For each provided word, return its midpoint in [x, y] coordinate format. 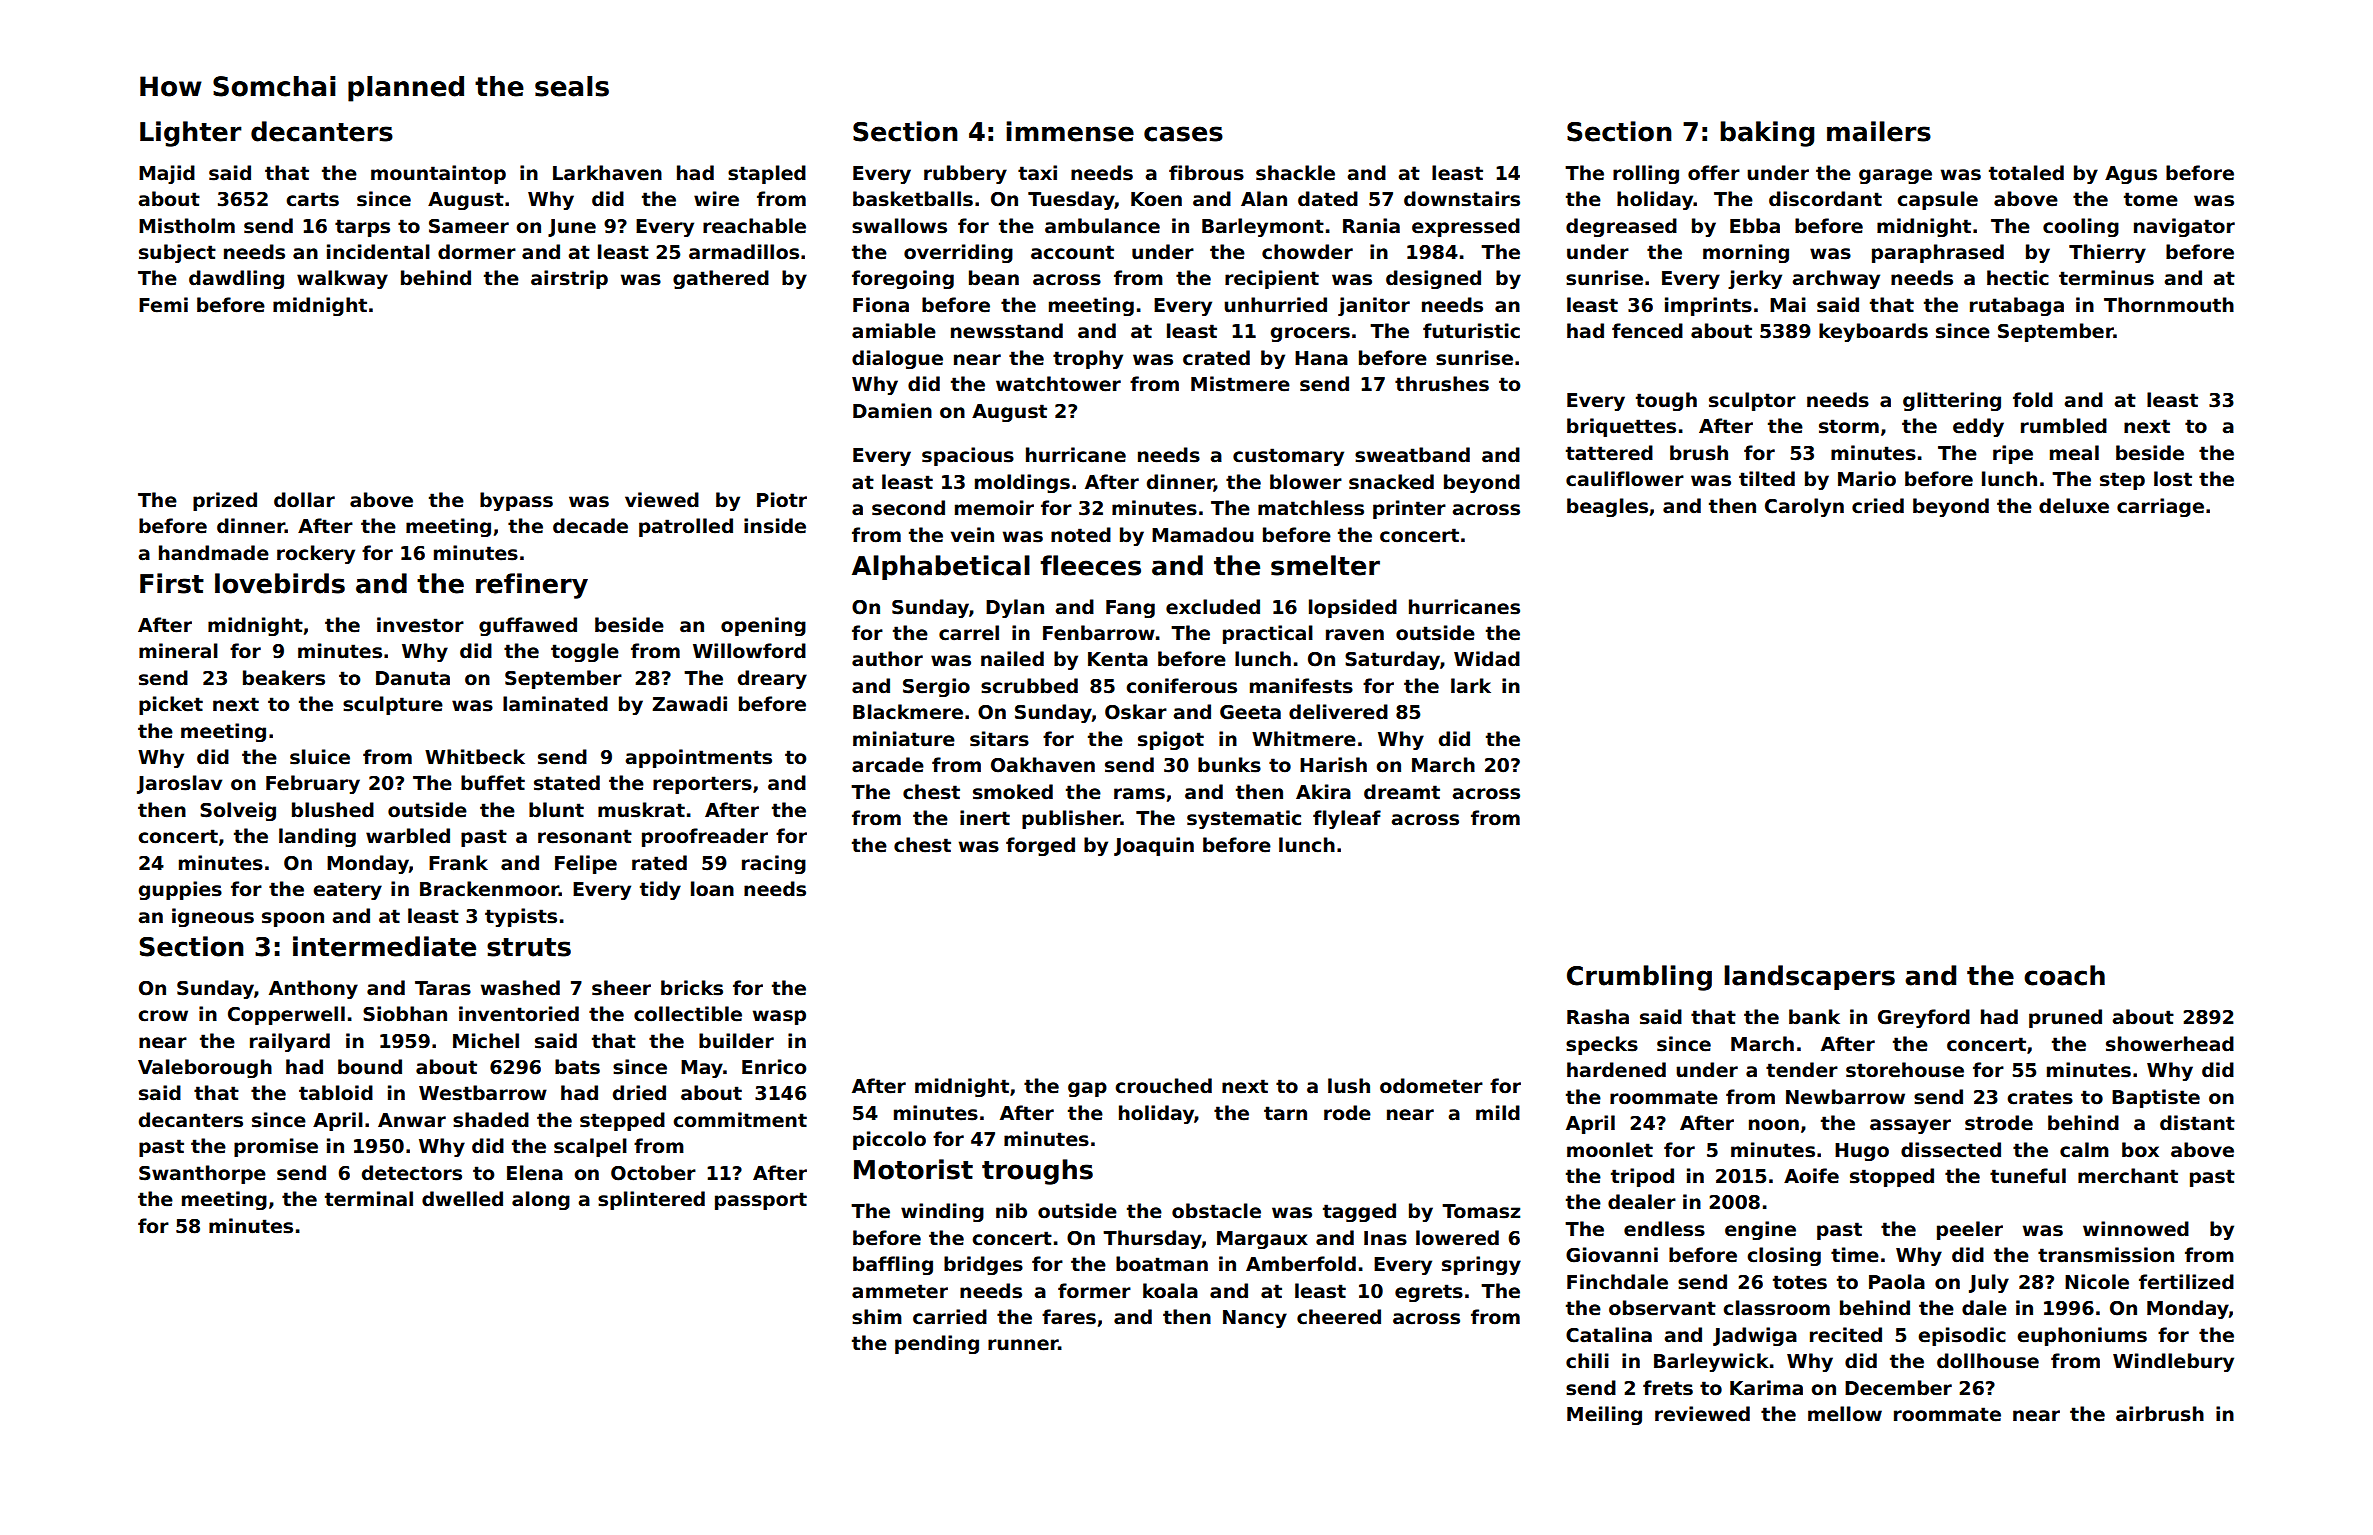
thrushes [1442, 384]
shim [877, 1317]
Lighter [191, 134]
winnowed [2136, 1229]
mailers [1879, 131]
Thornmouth [2169, 305]
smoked [1013, 792]
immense [1070, 131]
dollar [304, 500]
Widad [1487, 659]
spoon [293, 919]
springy [1481, 1265]
